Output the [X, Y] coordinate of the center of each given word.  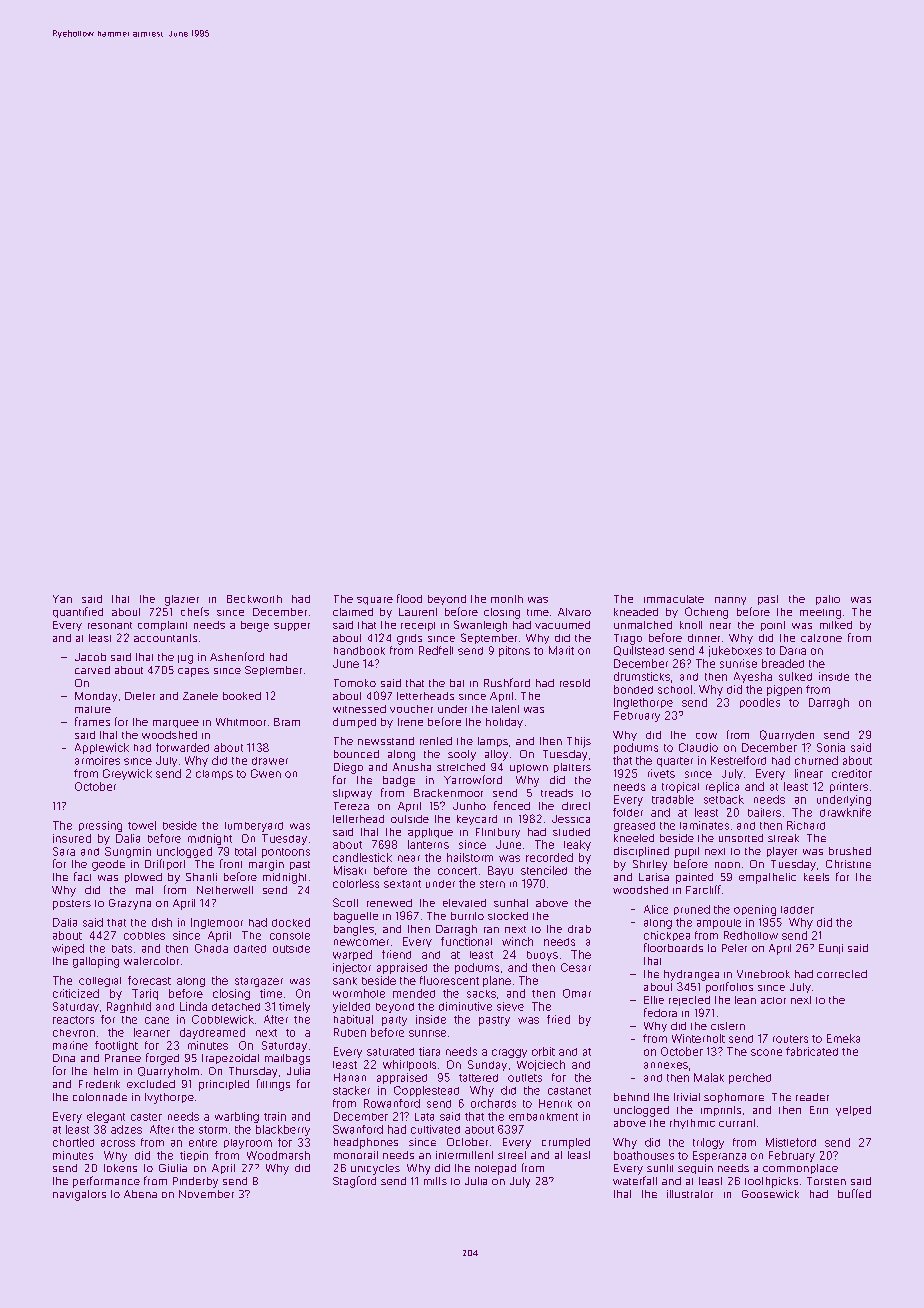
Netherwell [225, 890]
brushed [850, 851]
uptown [529, 768]
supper [292, 627]
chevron [74, 1033]
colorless [356, 883]
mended [414, 993]
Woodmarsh [278, 1155]
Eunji [831, 949]
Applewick [102, 748]
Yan [62, 599]
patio [828, 600]
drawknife [845, 812]
